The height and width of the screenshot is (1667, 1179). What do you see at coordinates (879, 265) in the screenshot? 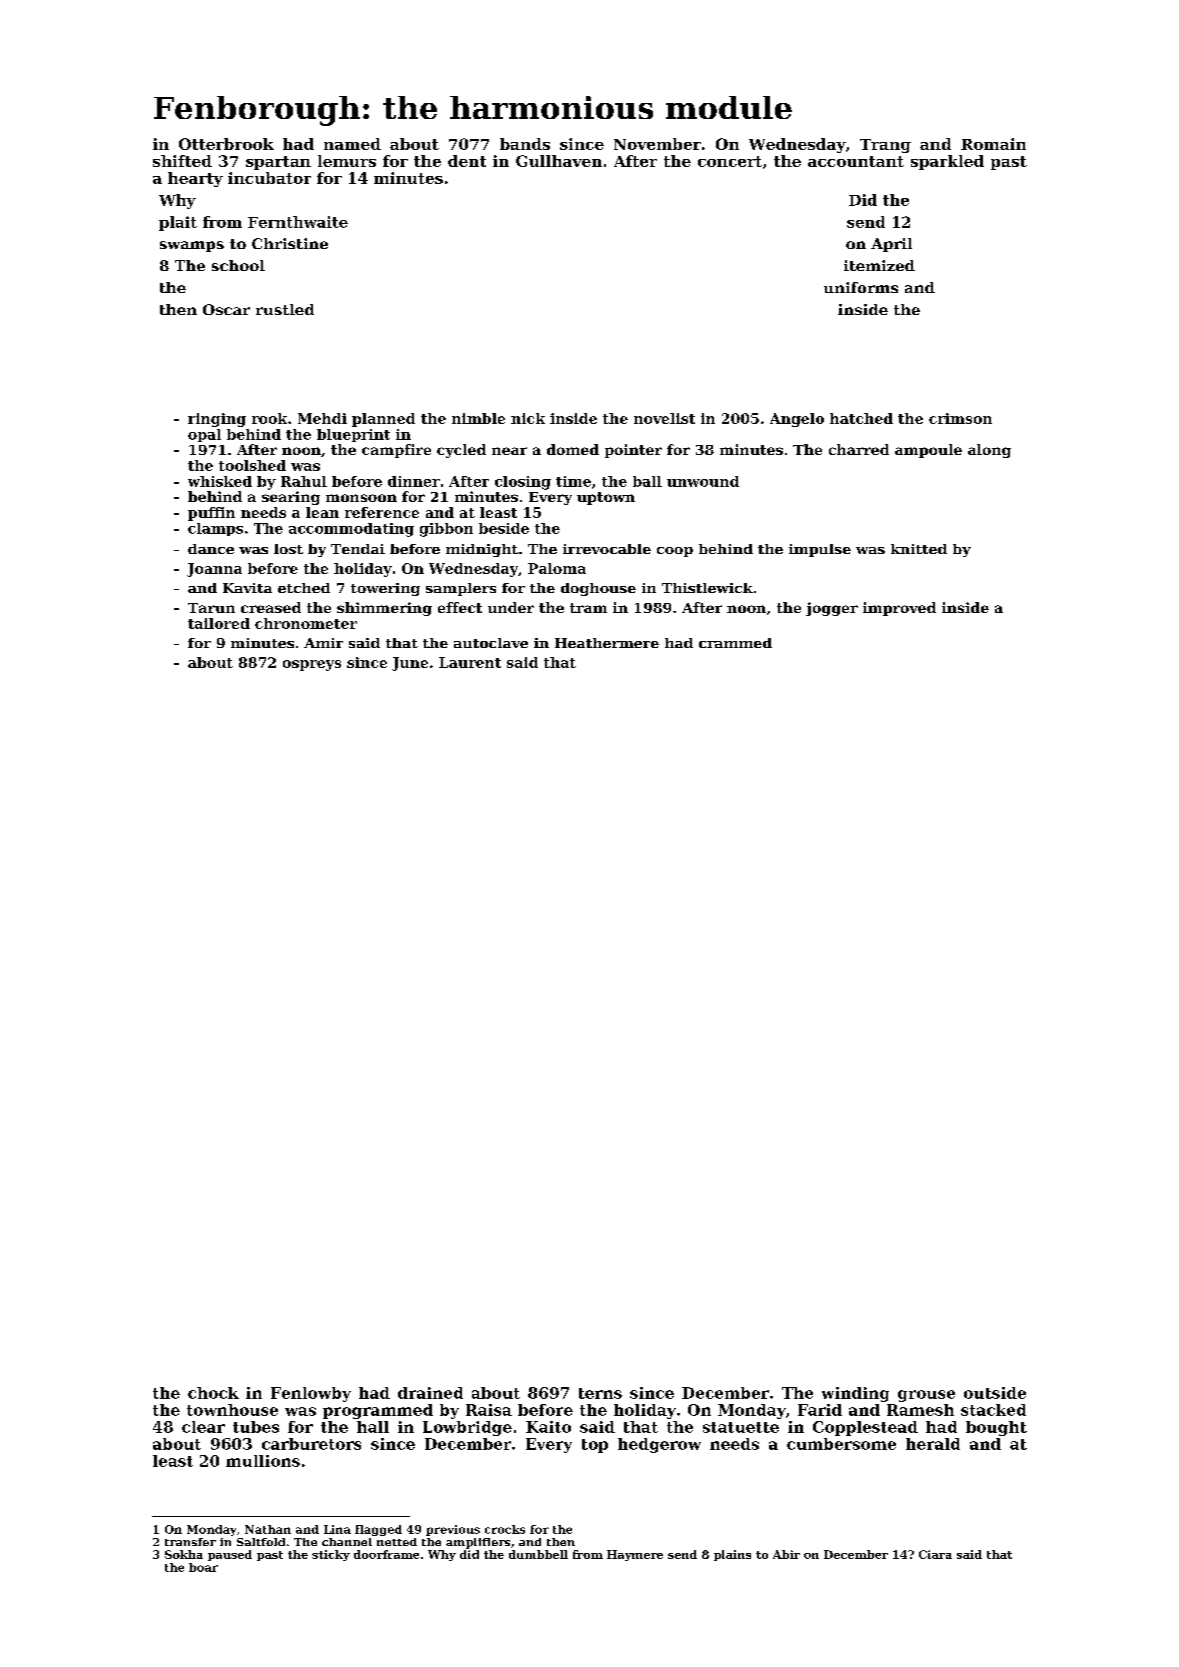
I see `itemized` at bounding box center [879, 265].
